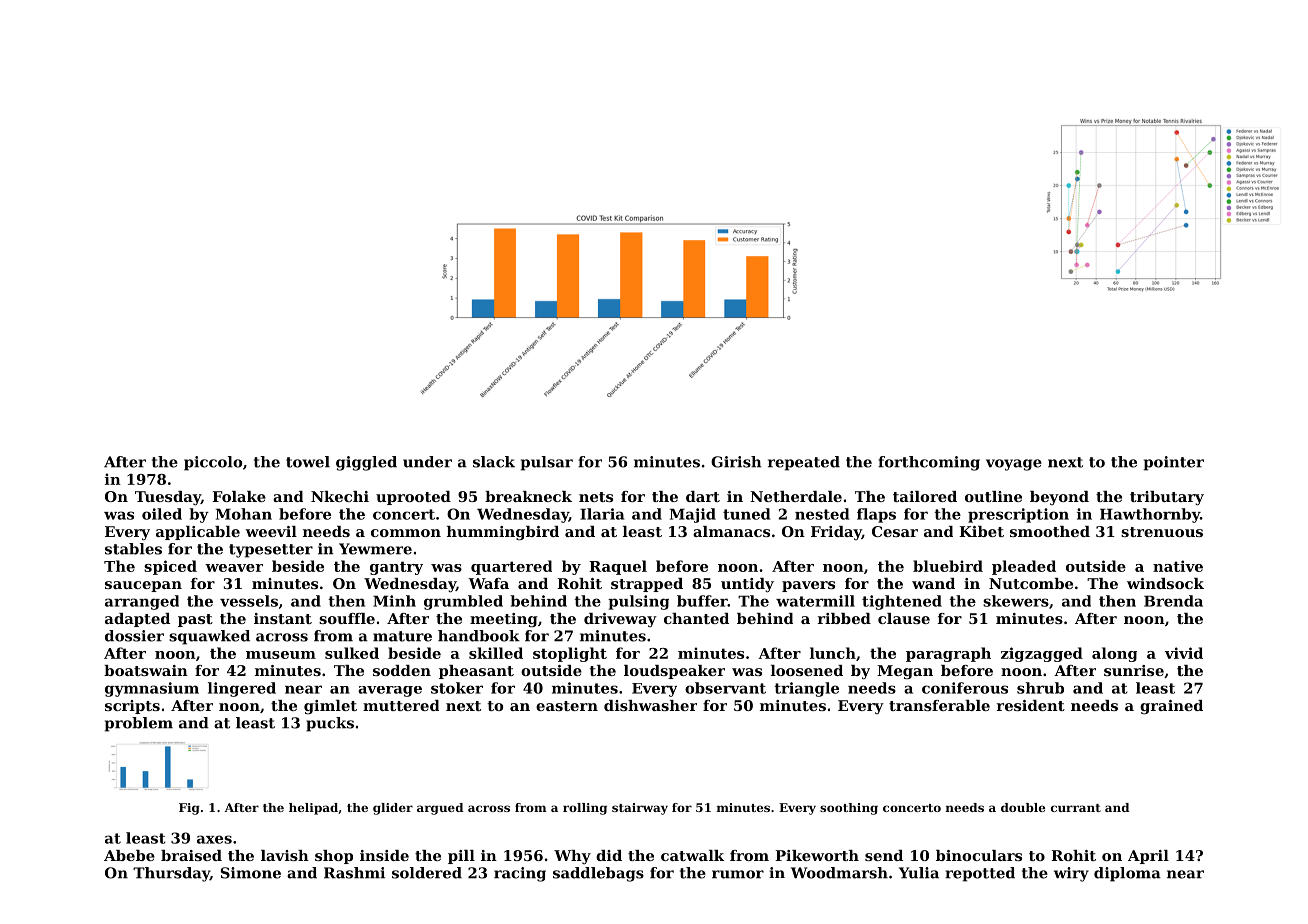 This screenshot has height=924, width=1308. Describe the element at coordinates (384, 855) in the screenshot. I see `inside` at that location.
